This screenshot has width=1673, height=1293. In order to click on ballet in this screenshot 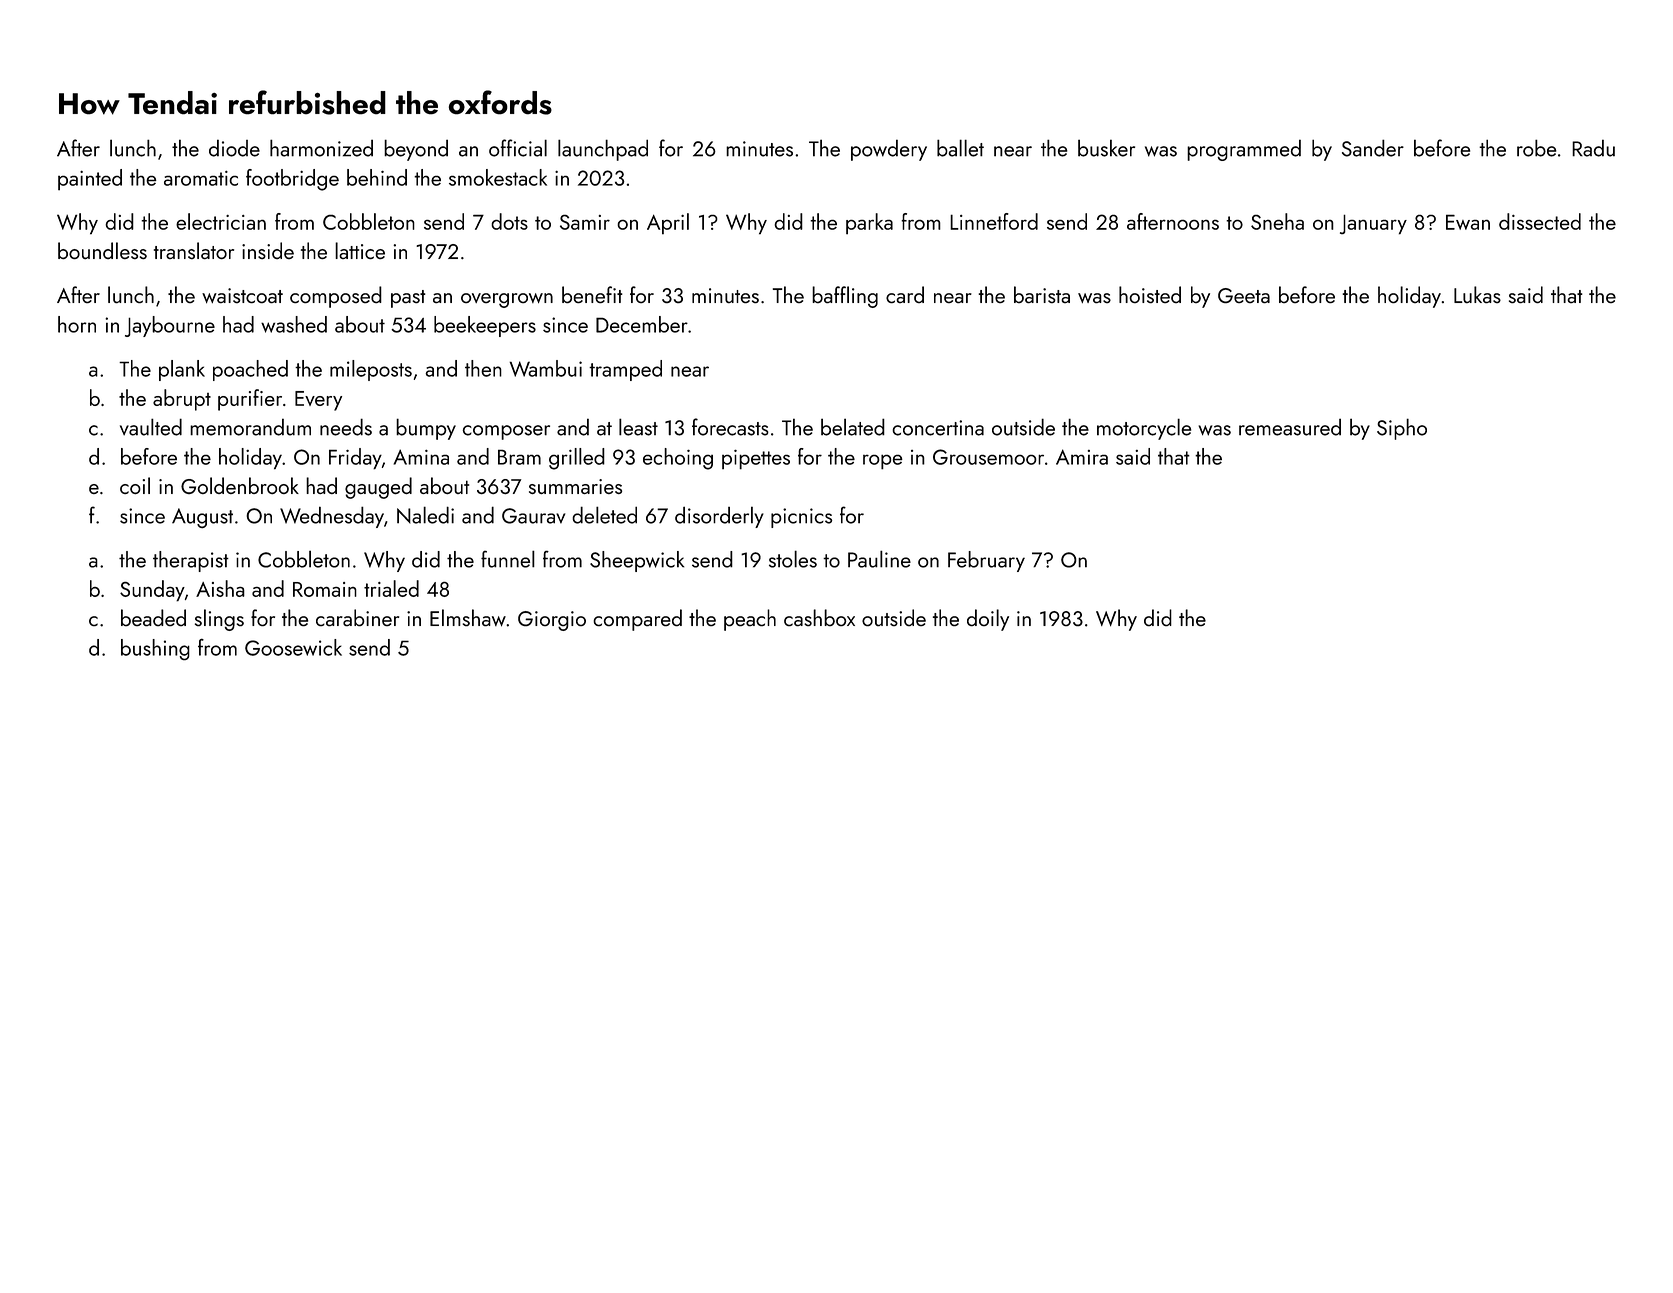, I will do `click(960, 148)`.
